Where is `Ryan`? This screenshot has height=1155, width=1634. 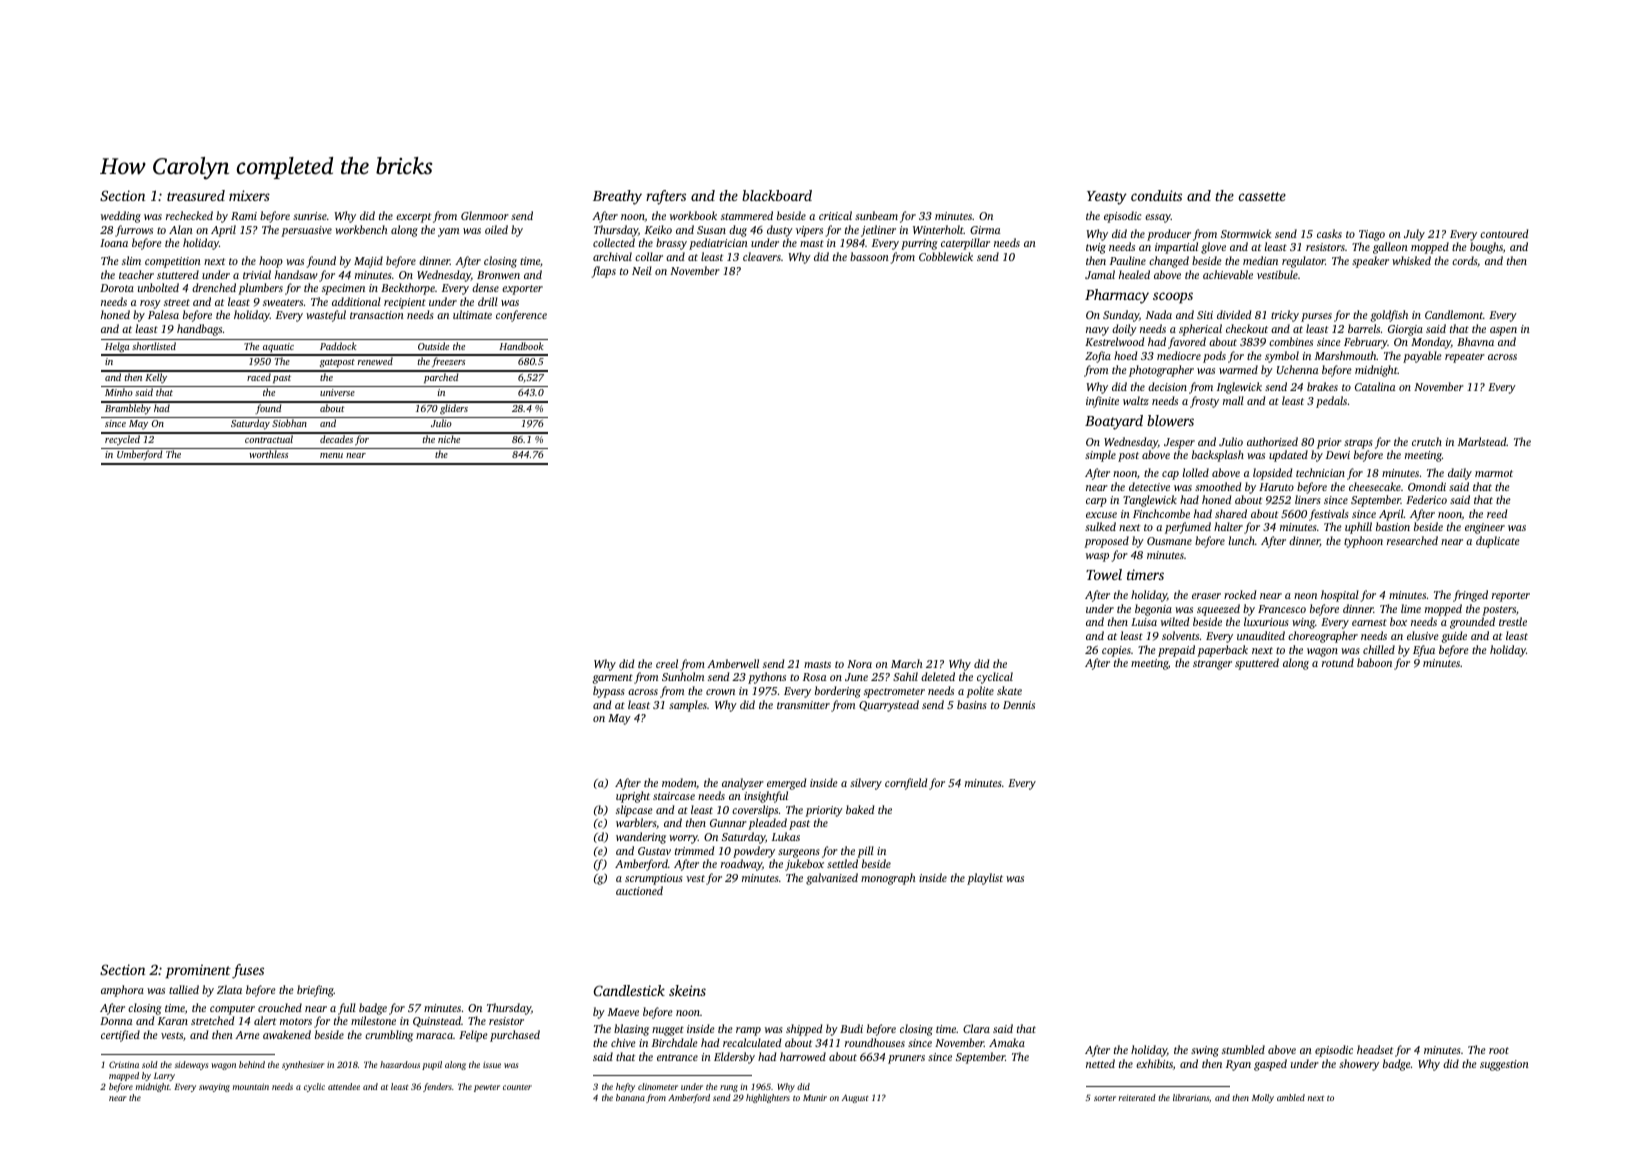
Ryan is located at coordinates (1238, 1065).
